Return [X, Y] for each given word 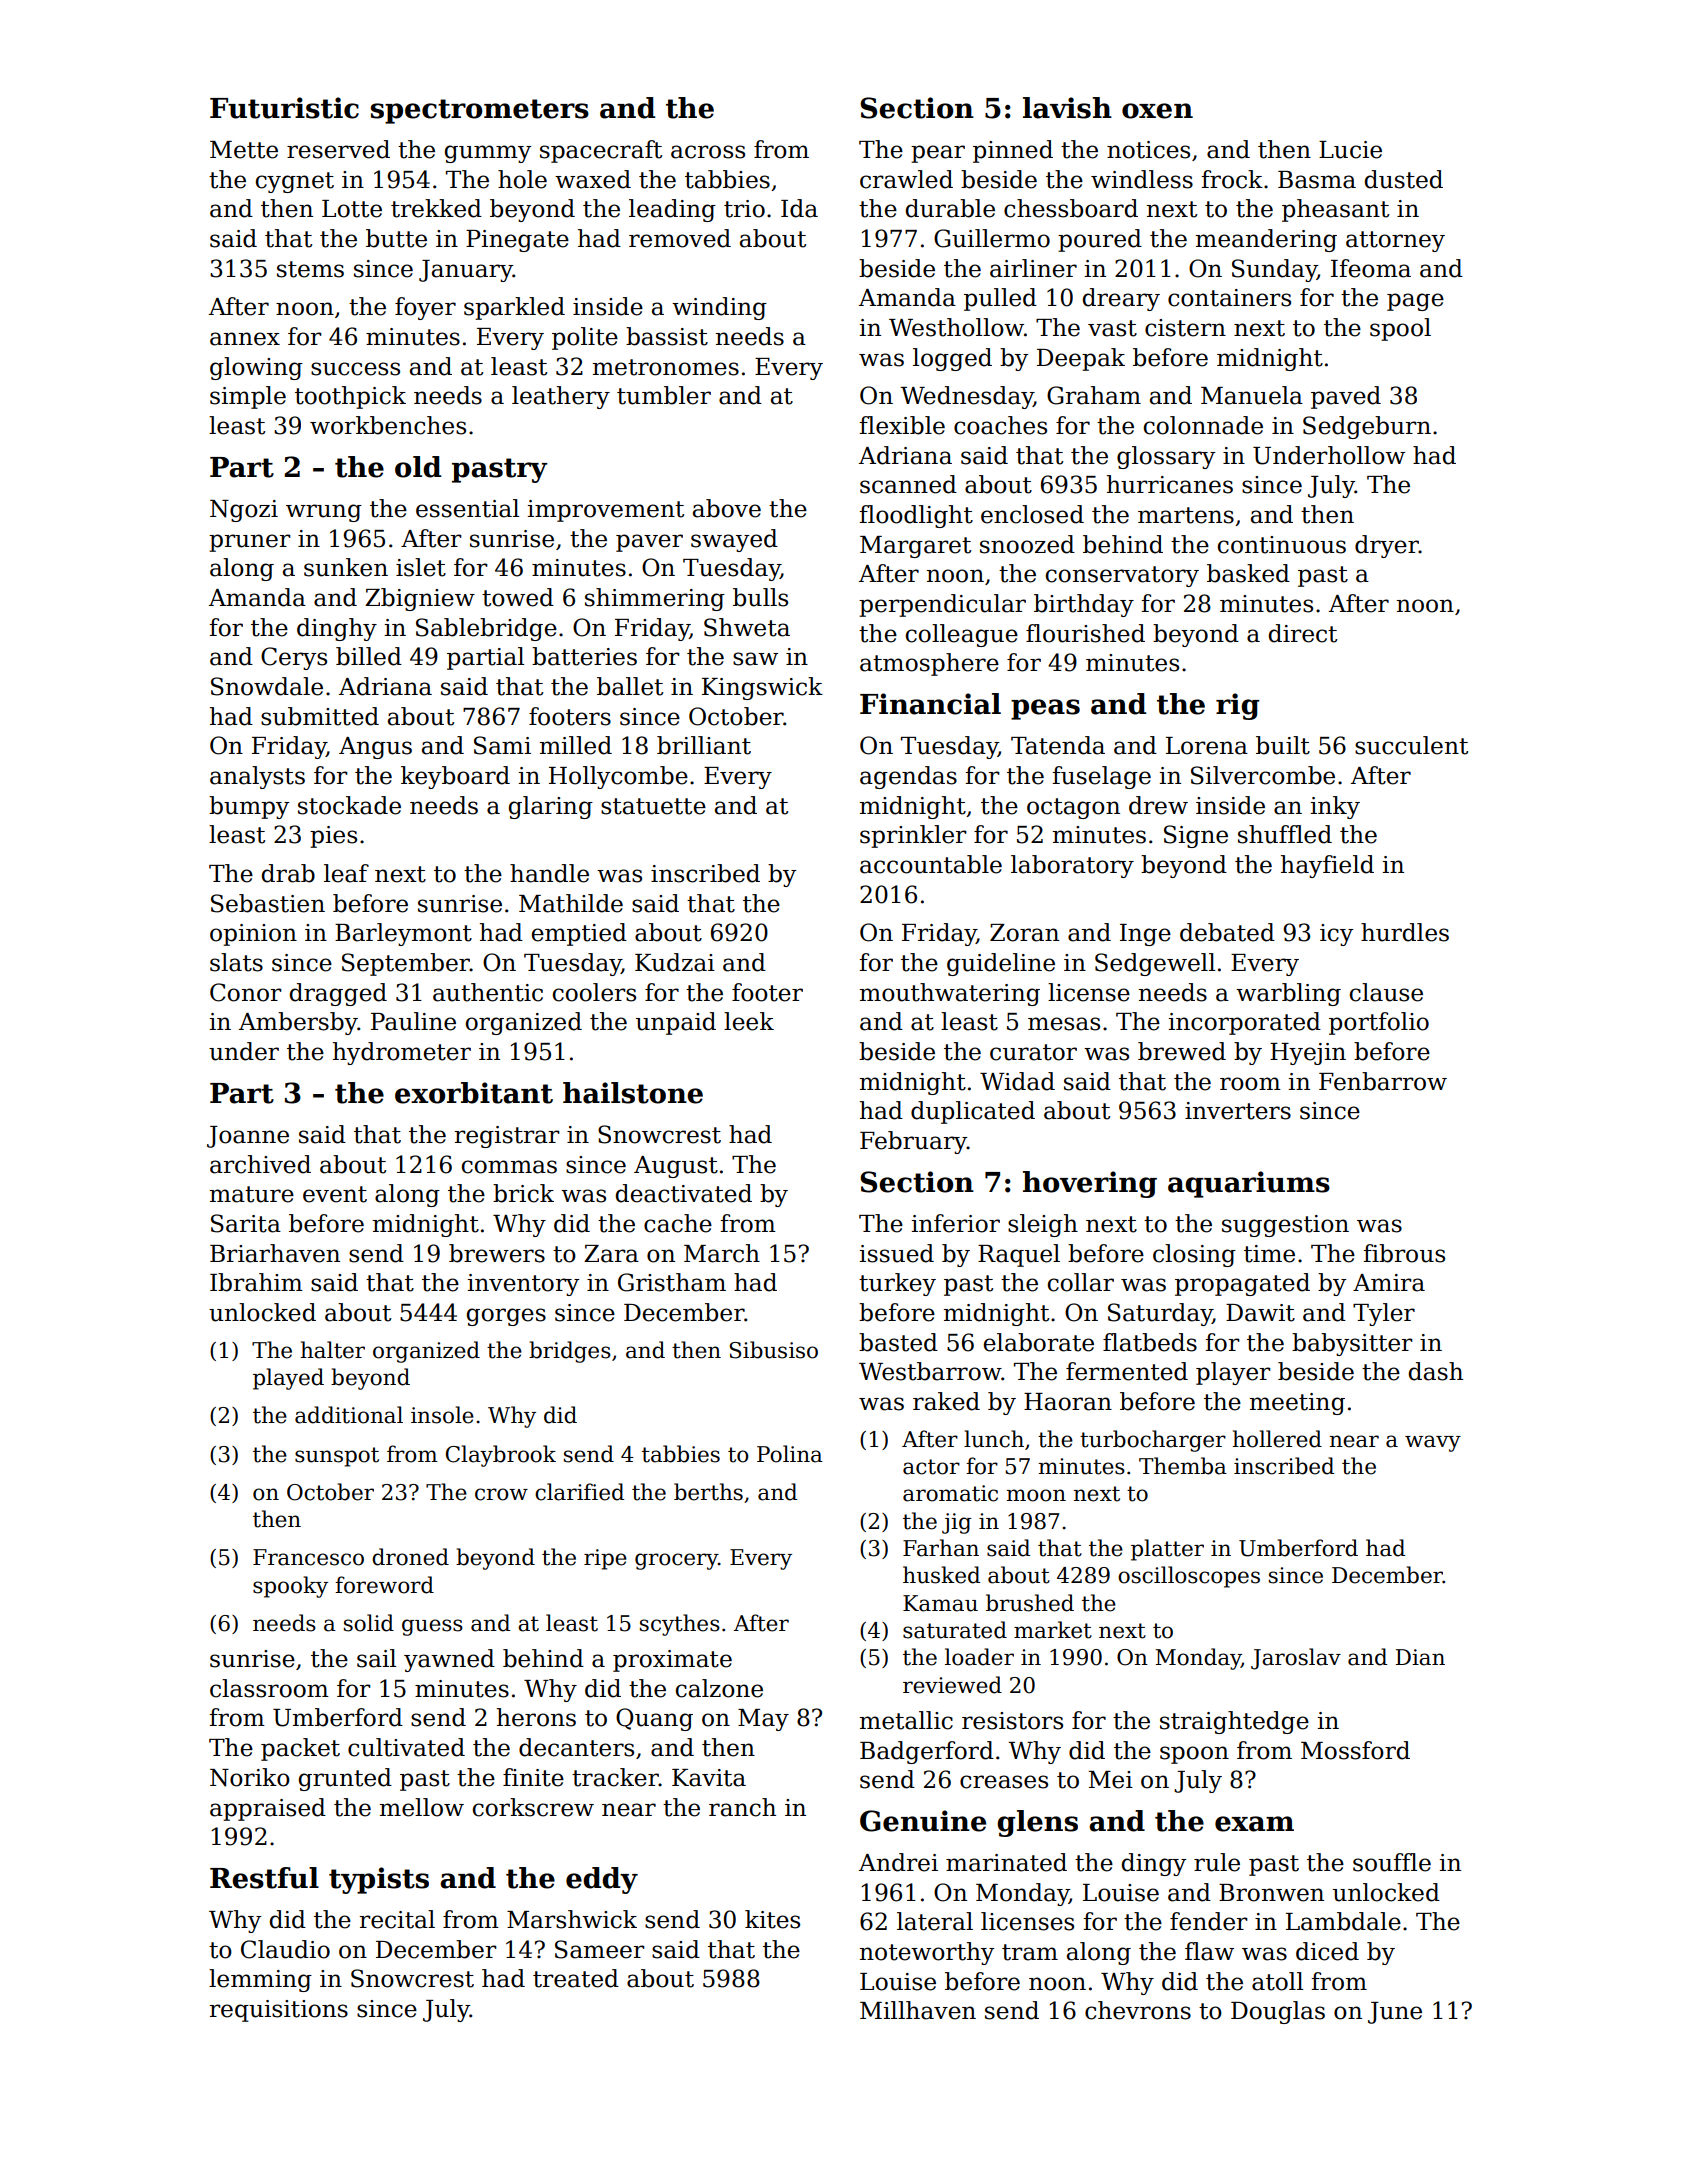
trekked [436, 208]
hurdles [1405, 932]
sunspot [337, 1457]
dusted [1404, 179]
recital [397, 1919]
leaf [346, 873]
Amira [1389, 1283]
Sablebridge [486, 629]
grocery [676, 1561]
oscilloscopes [1189, 1577]
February [913, 1142]
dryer [1387, 546]
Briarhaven [275, 1253]
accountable [931, 864]
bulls [760, 597]
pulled [1000, 299]
